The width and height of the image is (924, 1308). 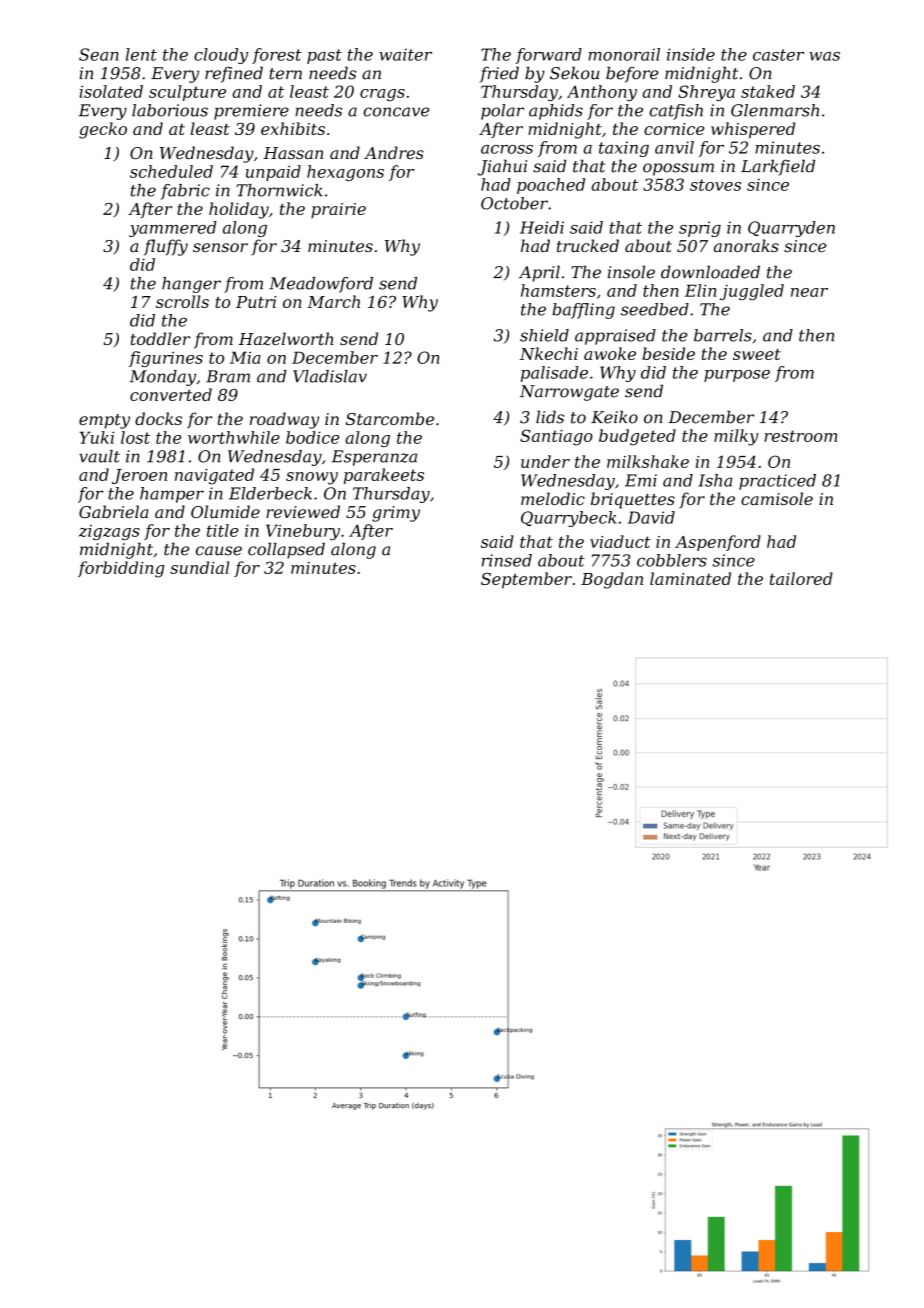 What do you see at coordinates (221, 56) in the image?
I see `cloudy` at bounding box center [221, 56].
